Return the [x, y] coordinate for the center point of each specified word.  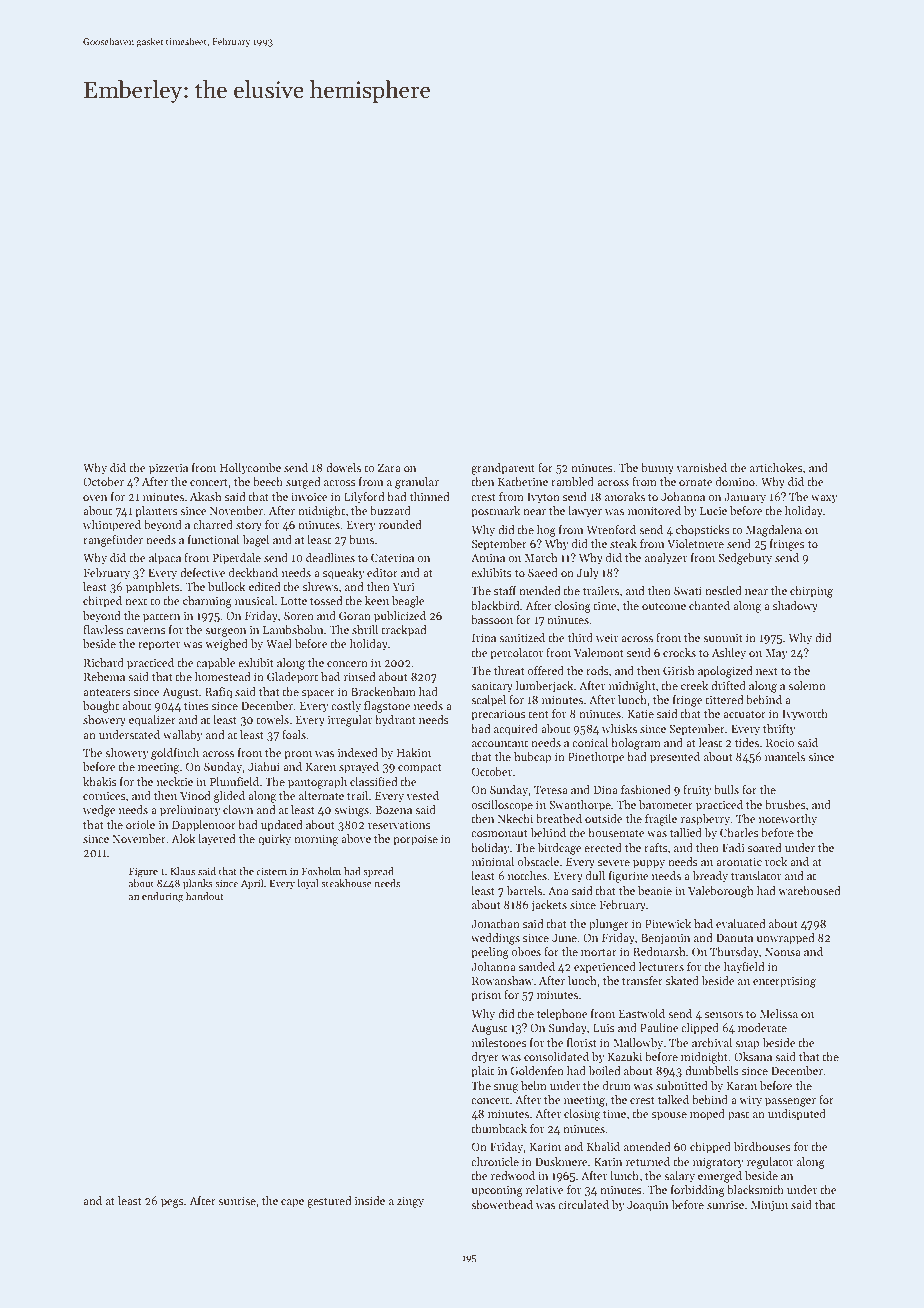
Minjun [769, 1206]
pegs [172, 1203]
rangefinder [113, 541]
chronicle [495, 1161]
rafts [656, 847]
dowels [343, 467]
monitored [654, 510]
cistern [271, 871]
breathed [559, 818]
